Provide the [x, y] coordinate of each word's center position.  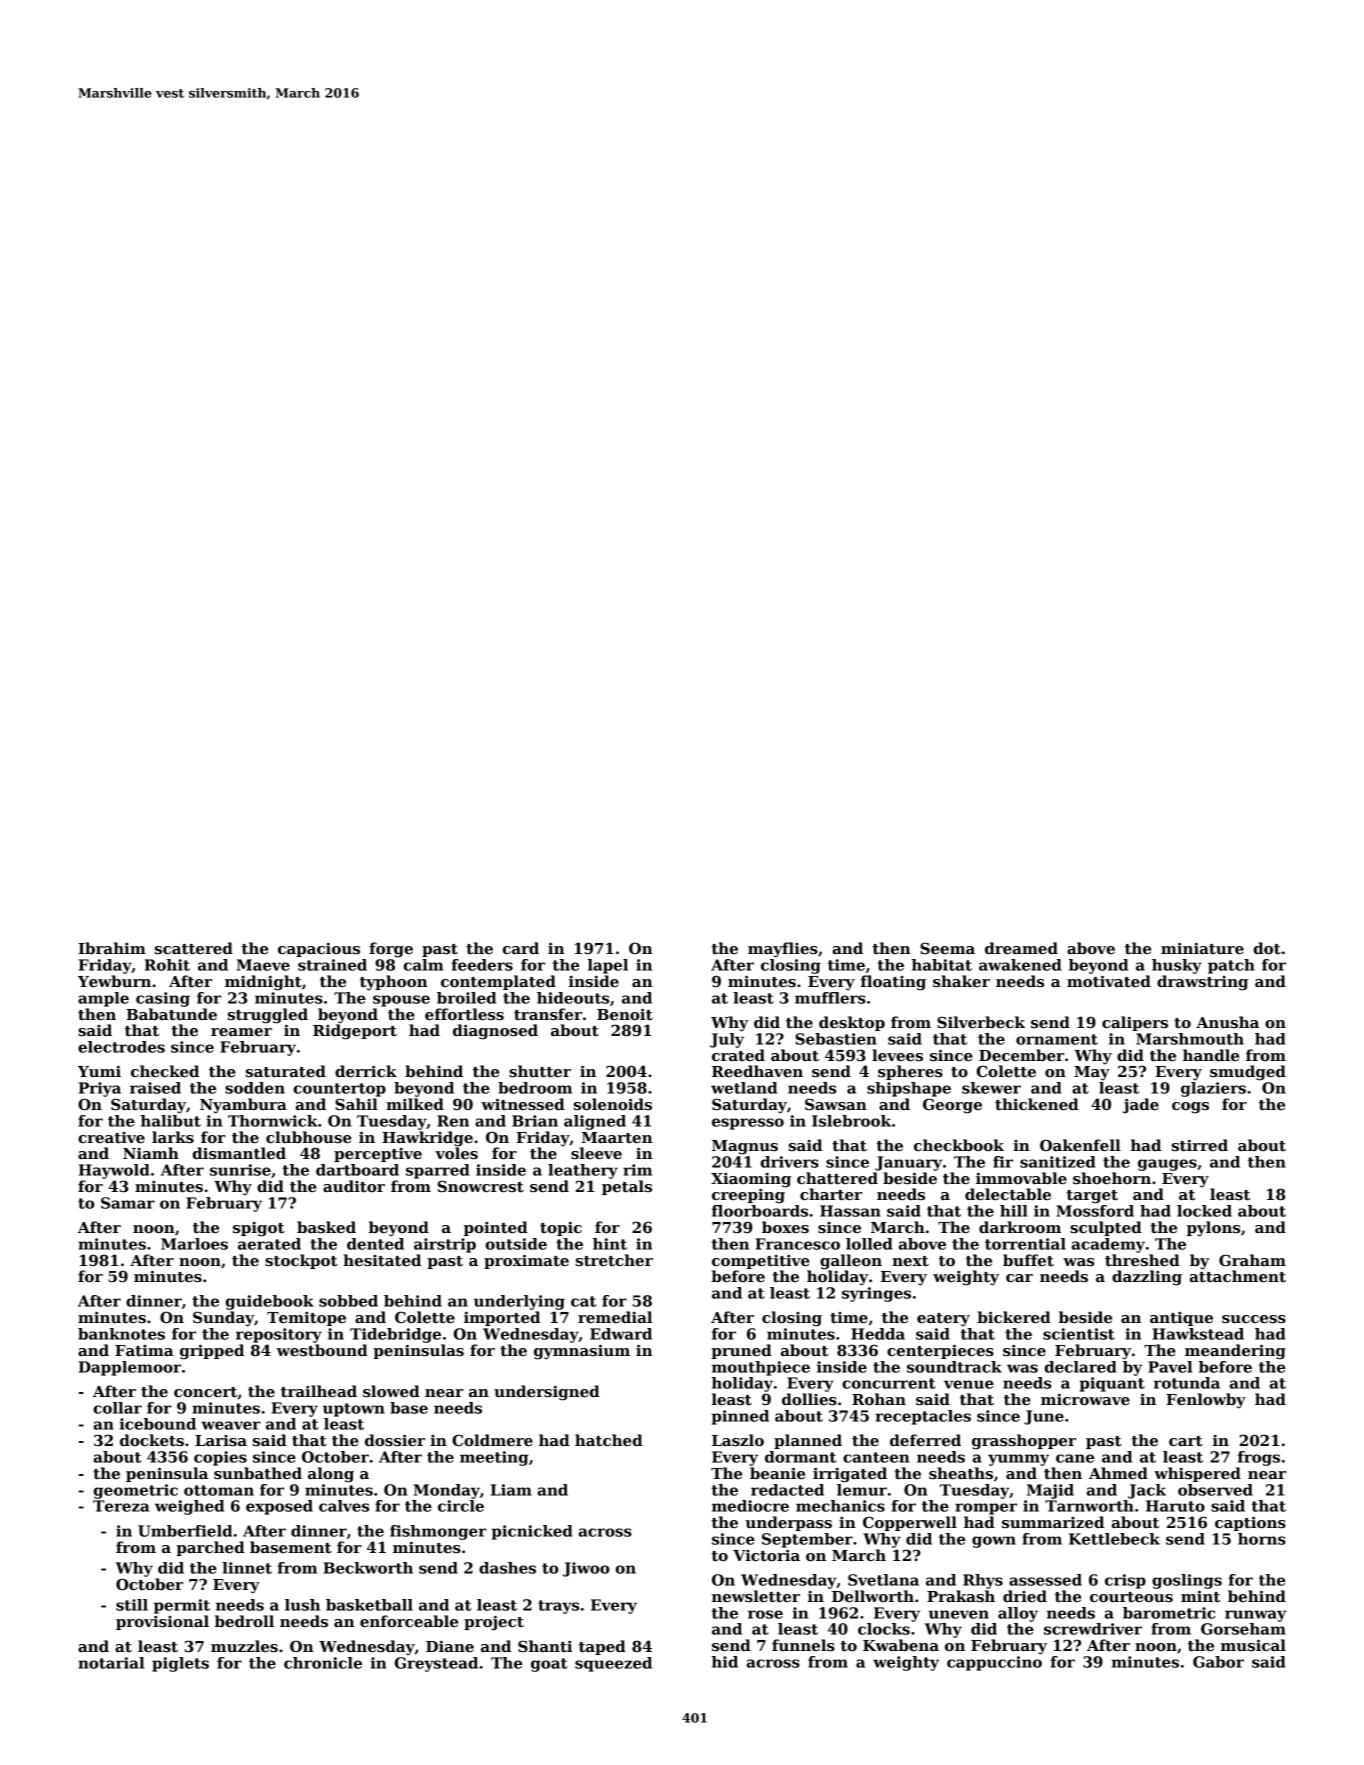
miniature [1202, 948]
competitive [761, 1262]
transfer [548, 1014]
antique [1181, 1319]
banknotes [121, 1334]
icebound [158, 1424]
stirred [1200, 1145]
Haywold [114, 1171]
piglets [180, 1664]
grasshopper [1024, 1442]
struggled [268, 1016]
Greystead [436, 1664]
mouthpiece [761, 1368]
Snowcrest [481, 1186]
